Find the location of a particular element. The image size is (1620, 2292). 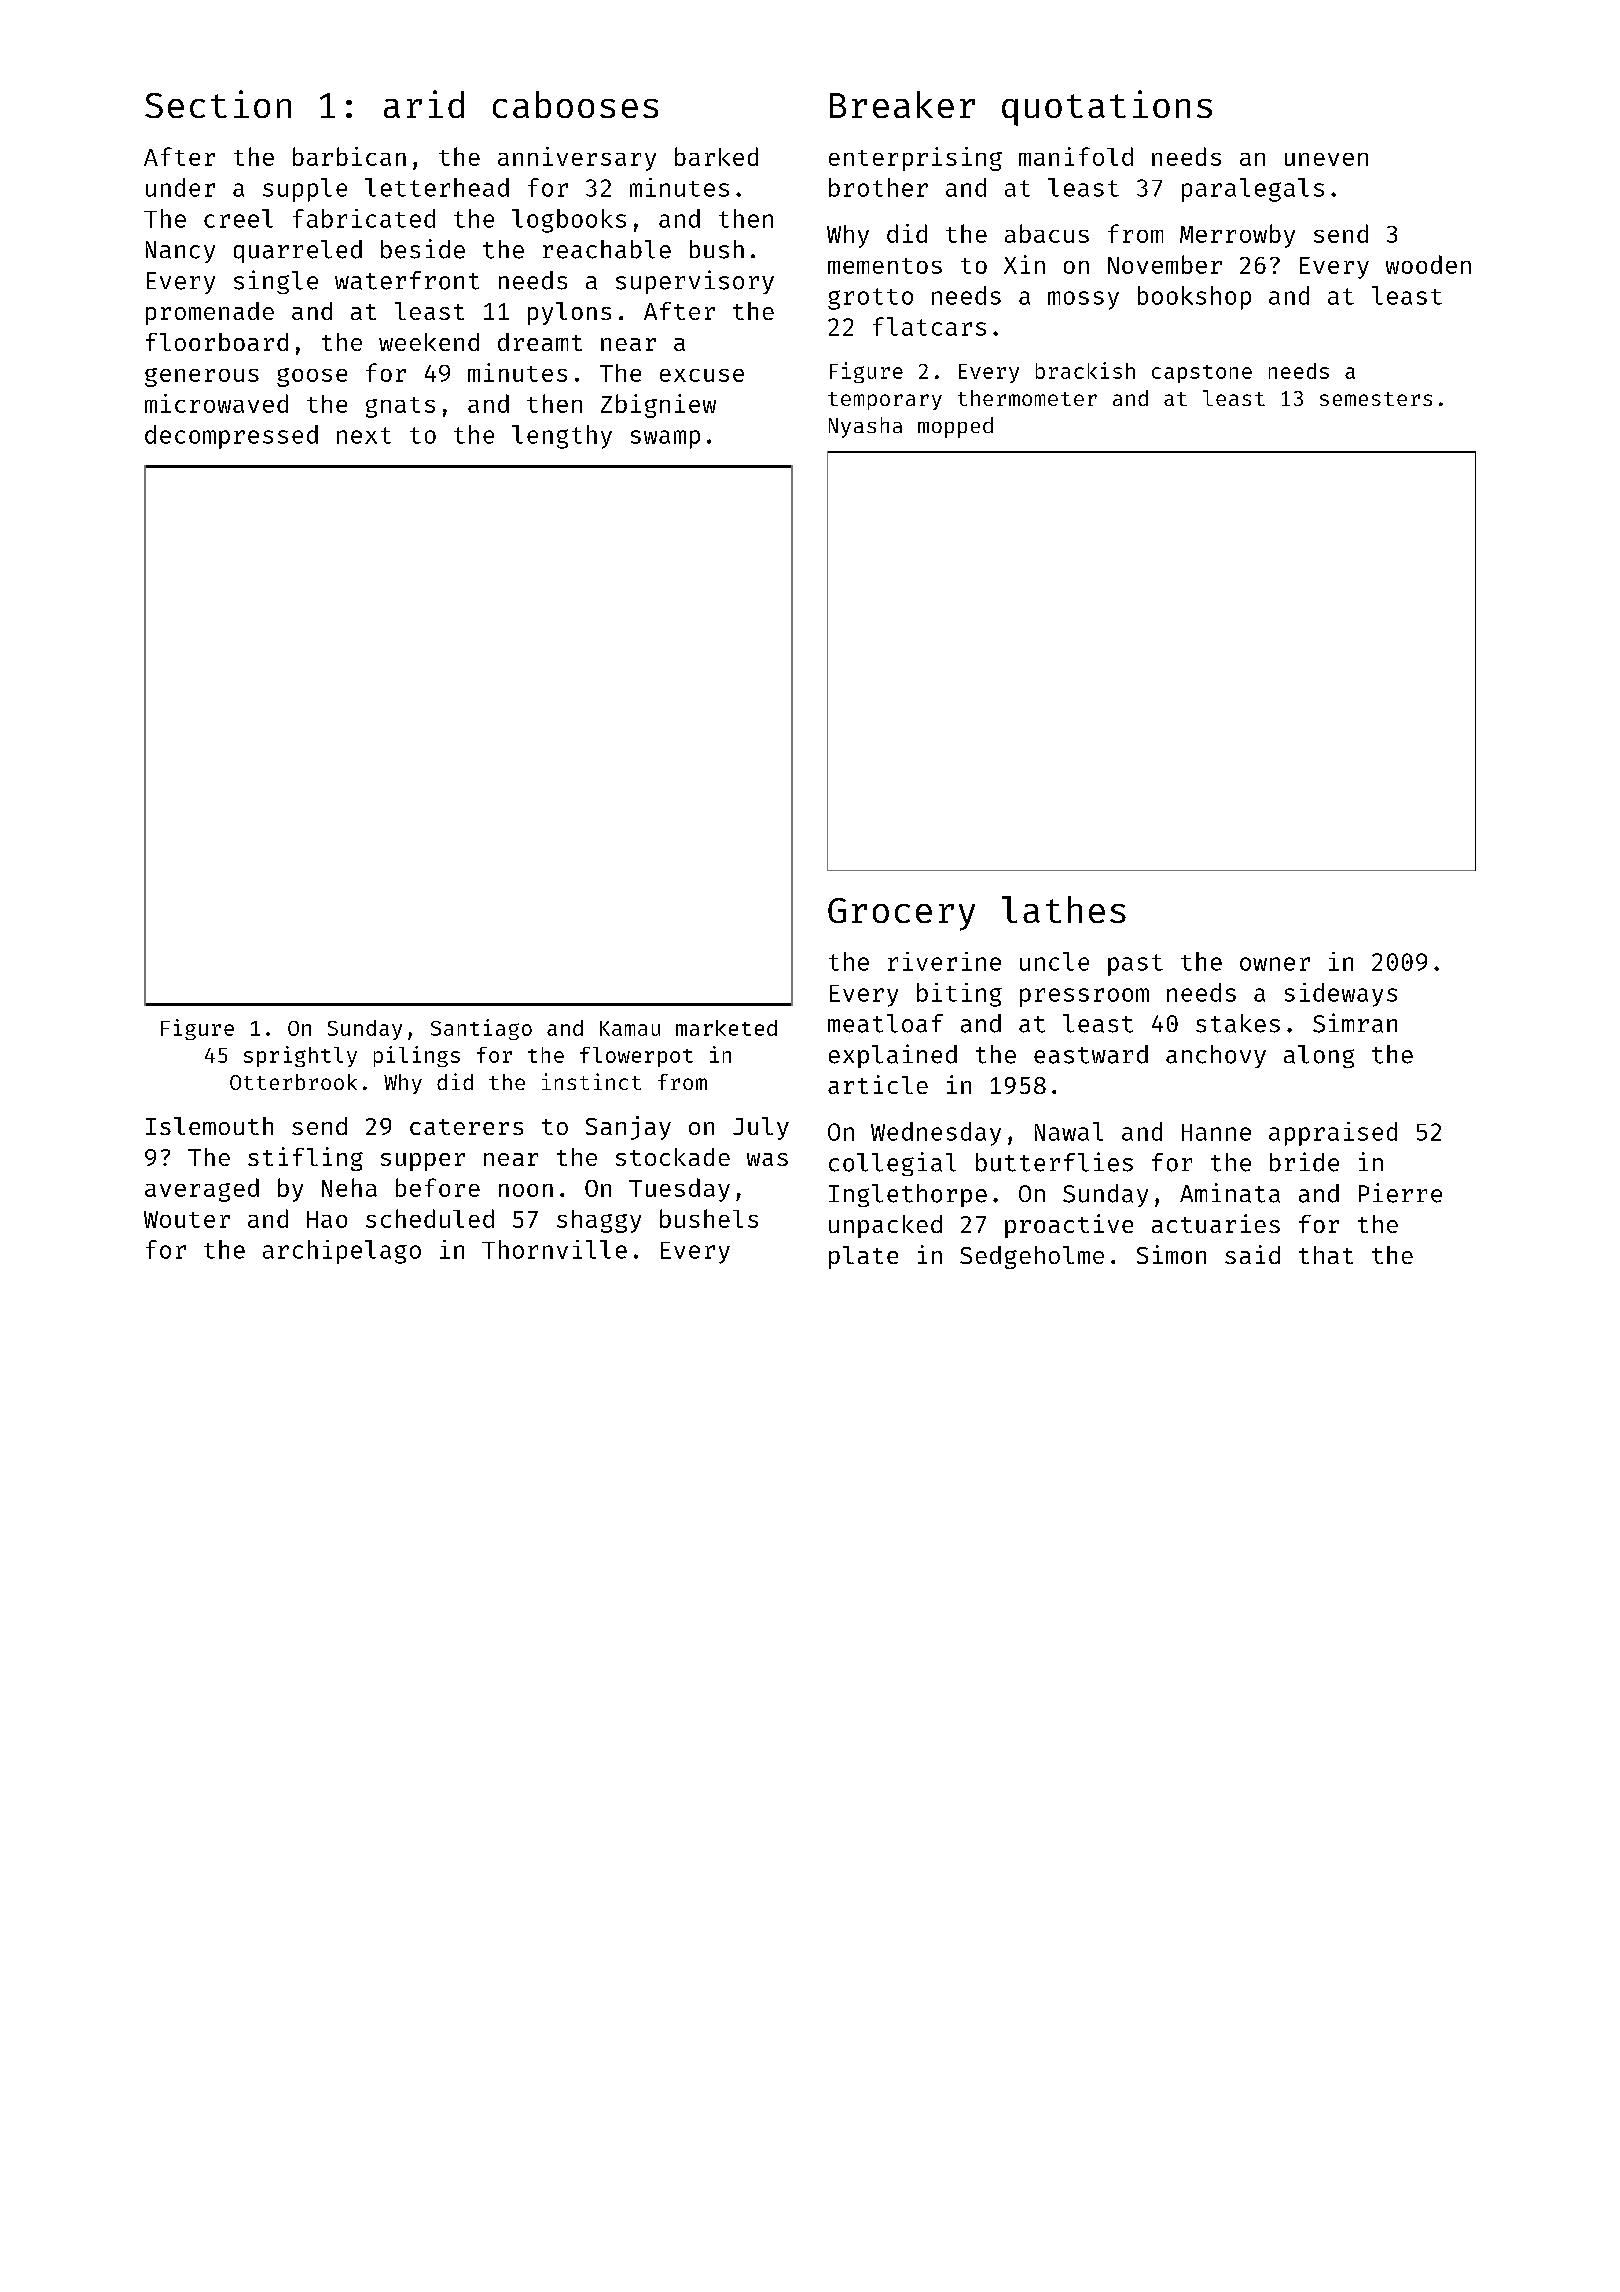

flowerpot is located at coordinates (636, 1057).
